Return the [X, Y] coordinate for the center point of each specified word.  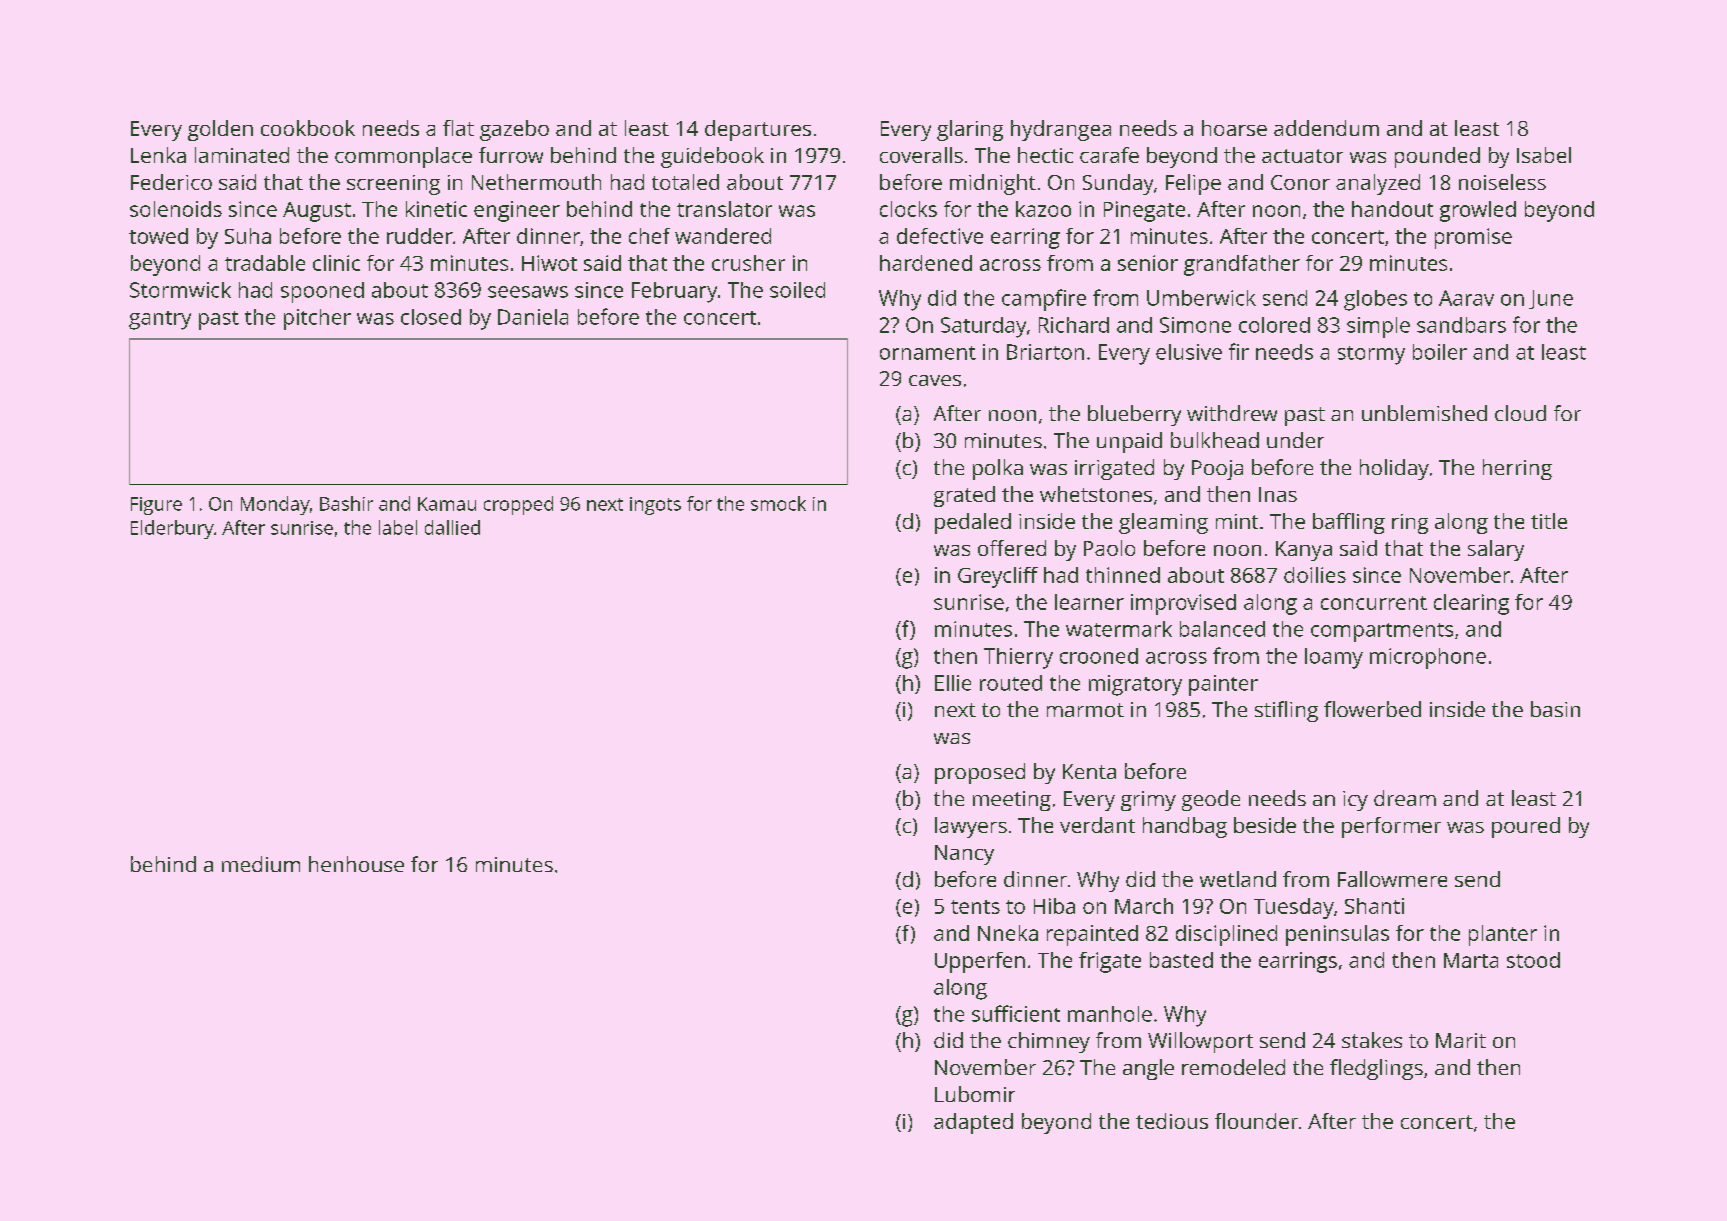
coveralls [921, 155]
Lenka [158, 155]
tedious [1172, 1121]
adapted [973, 1123]
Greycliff [998, 577]
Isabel [1544, 155]
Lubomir [975, 1094]
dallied [452, 527]
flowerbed [1372, 709]
